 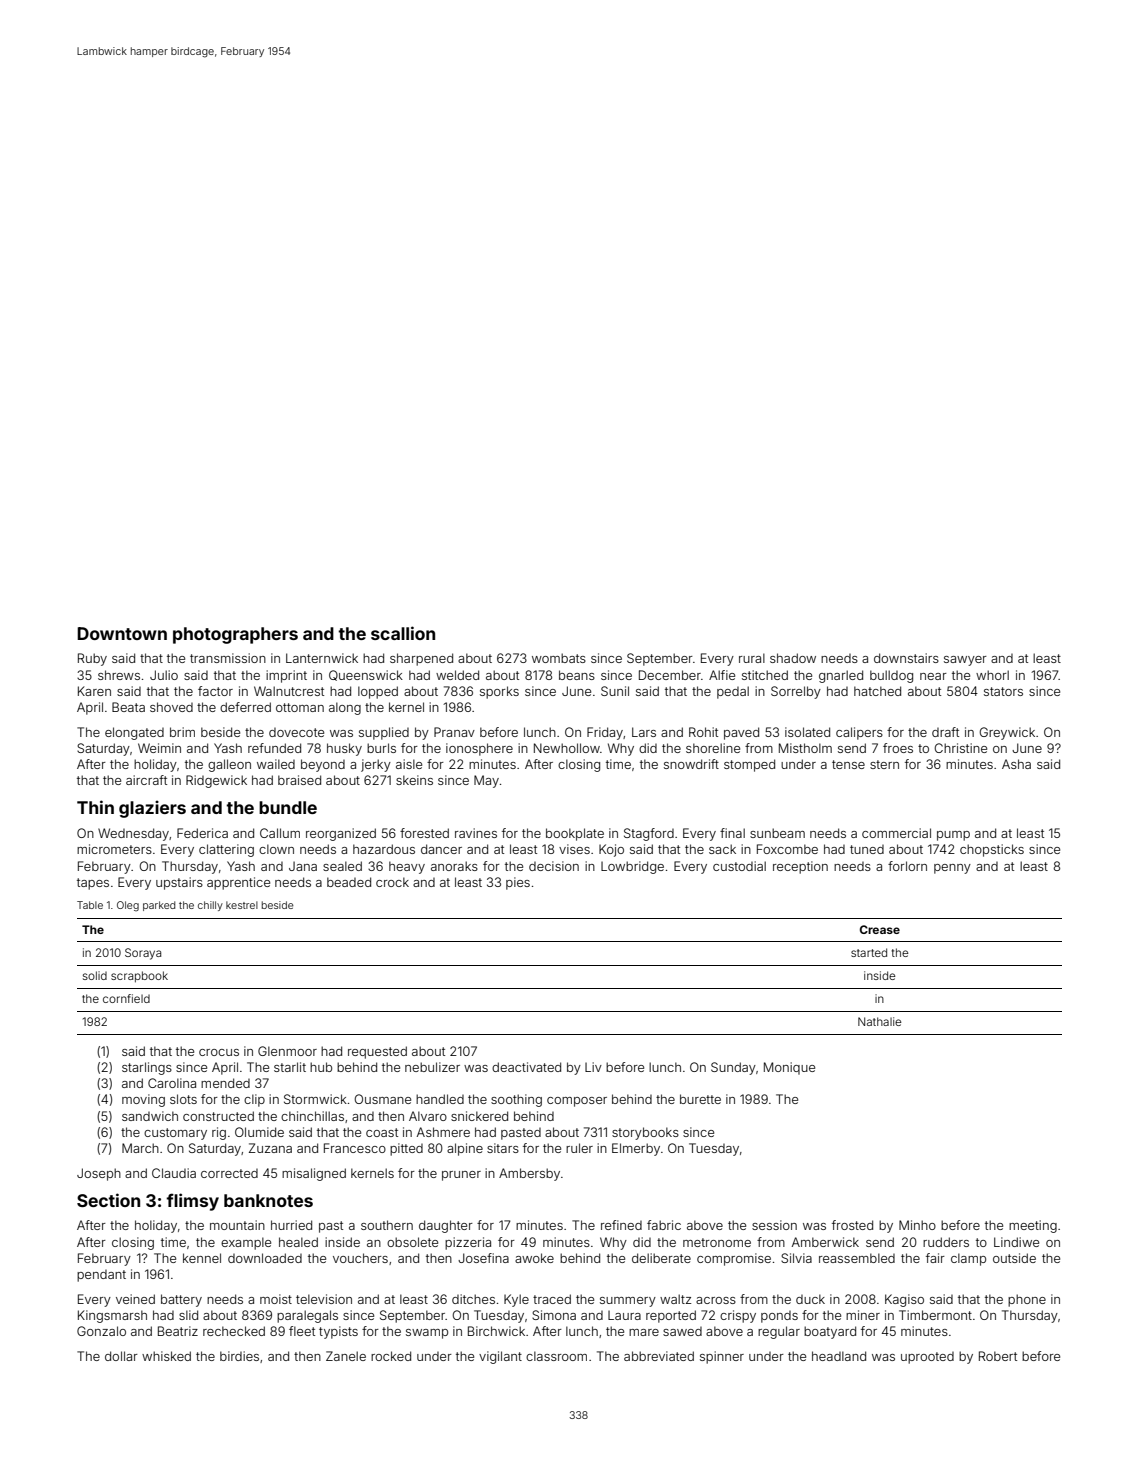 What do you see at coordinates (992, 850) in the screenshot?
I see `chopsticks` at bounding box center [992, 850].
